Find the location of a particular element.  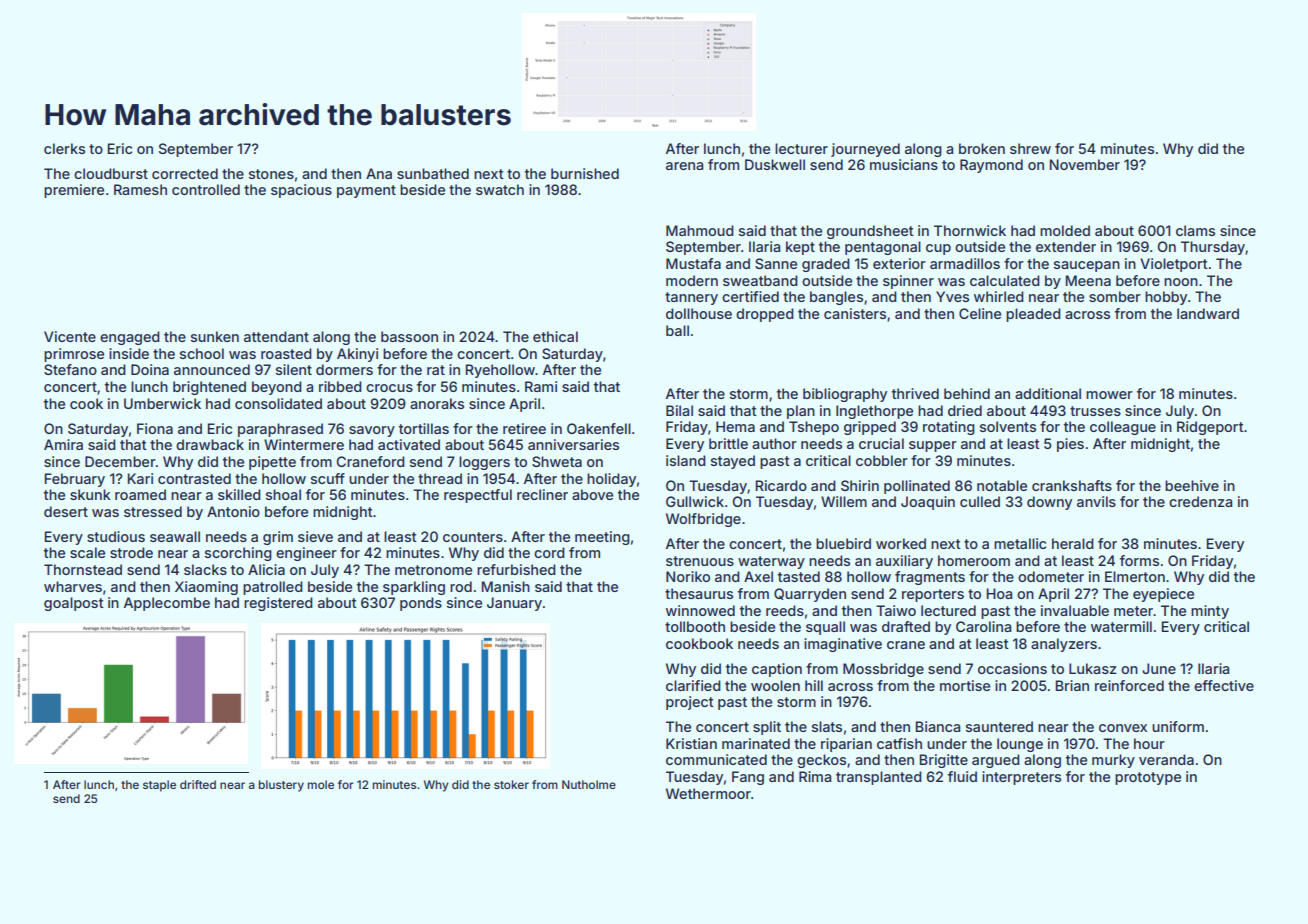

squall is located at coordinates (825, 628).
